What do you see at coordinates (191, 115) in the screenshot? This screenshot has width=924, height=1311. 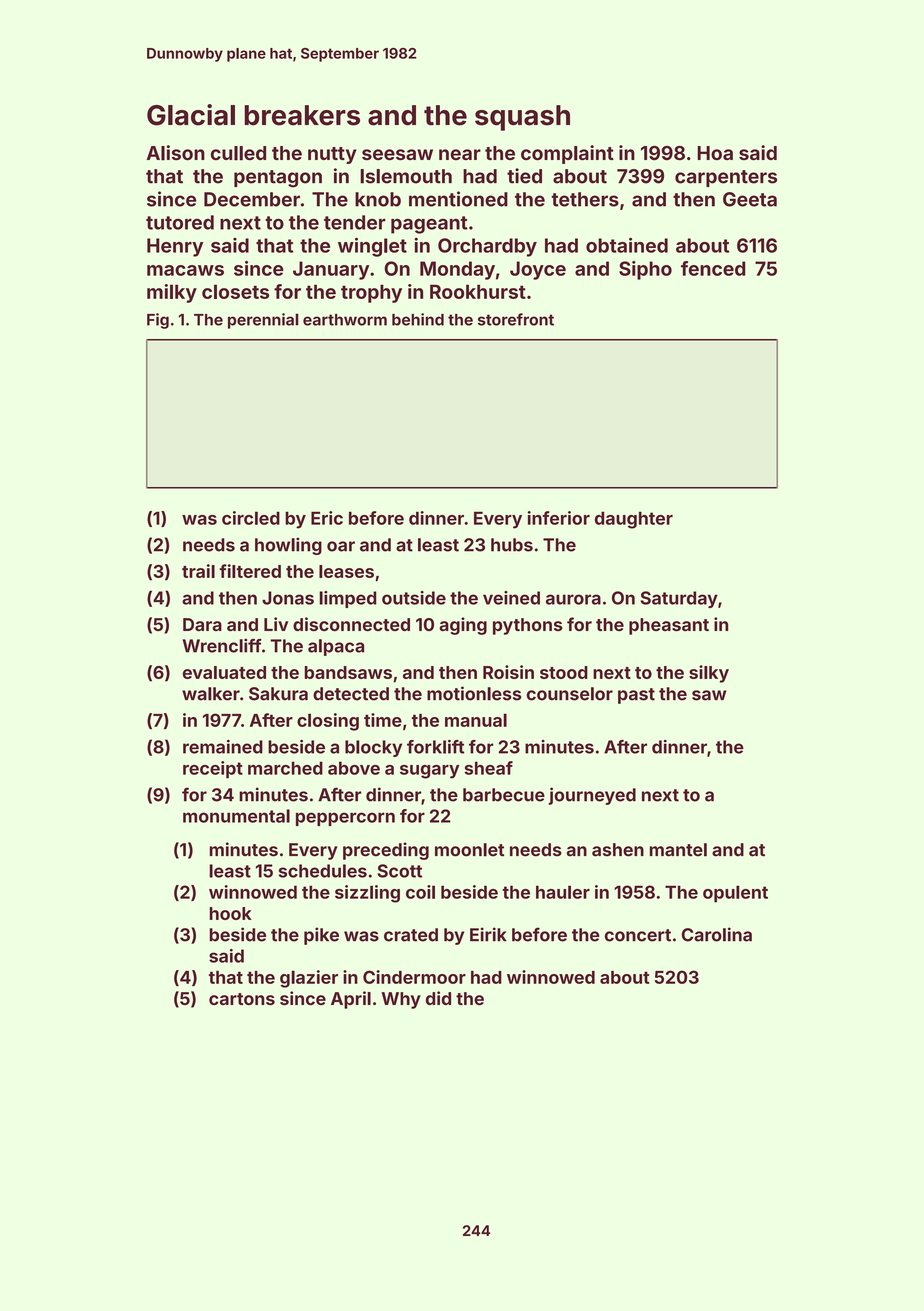 I see `Glacial` at bounding box center [191, 115].
